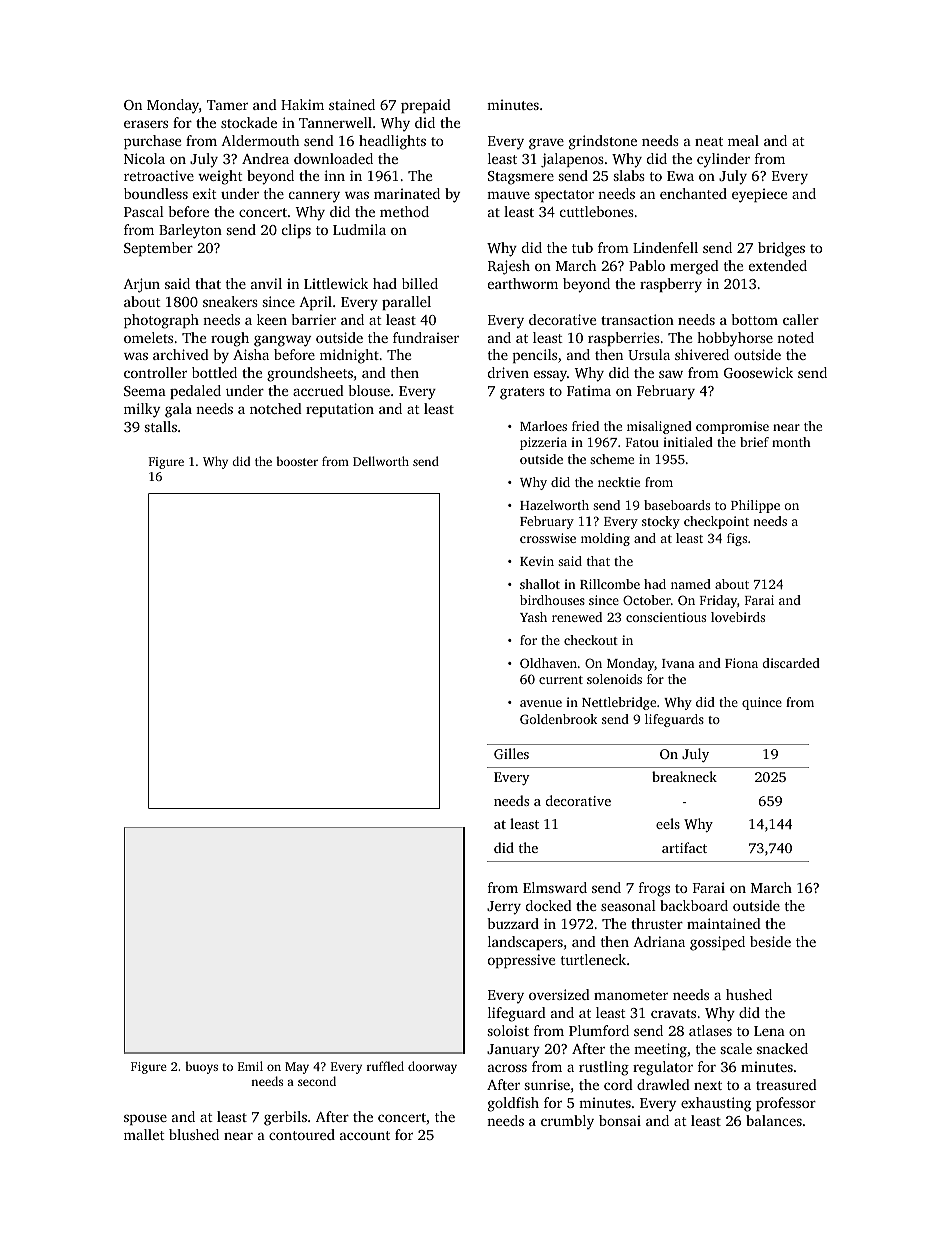  Describe the element at coordinates (795, 337) in the screenshot. I see `noted` at that location.
